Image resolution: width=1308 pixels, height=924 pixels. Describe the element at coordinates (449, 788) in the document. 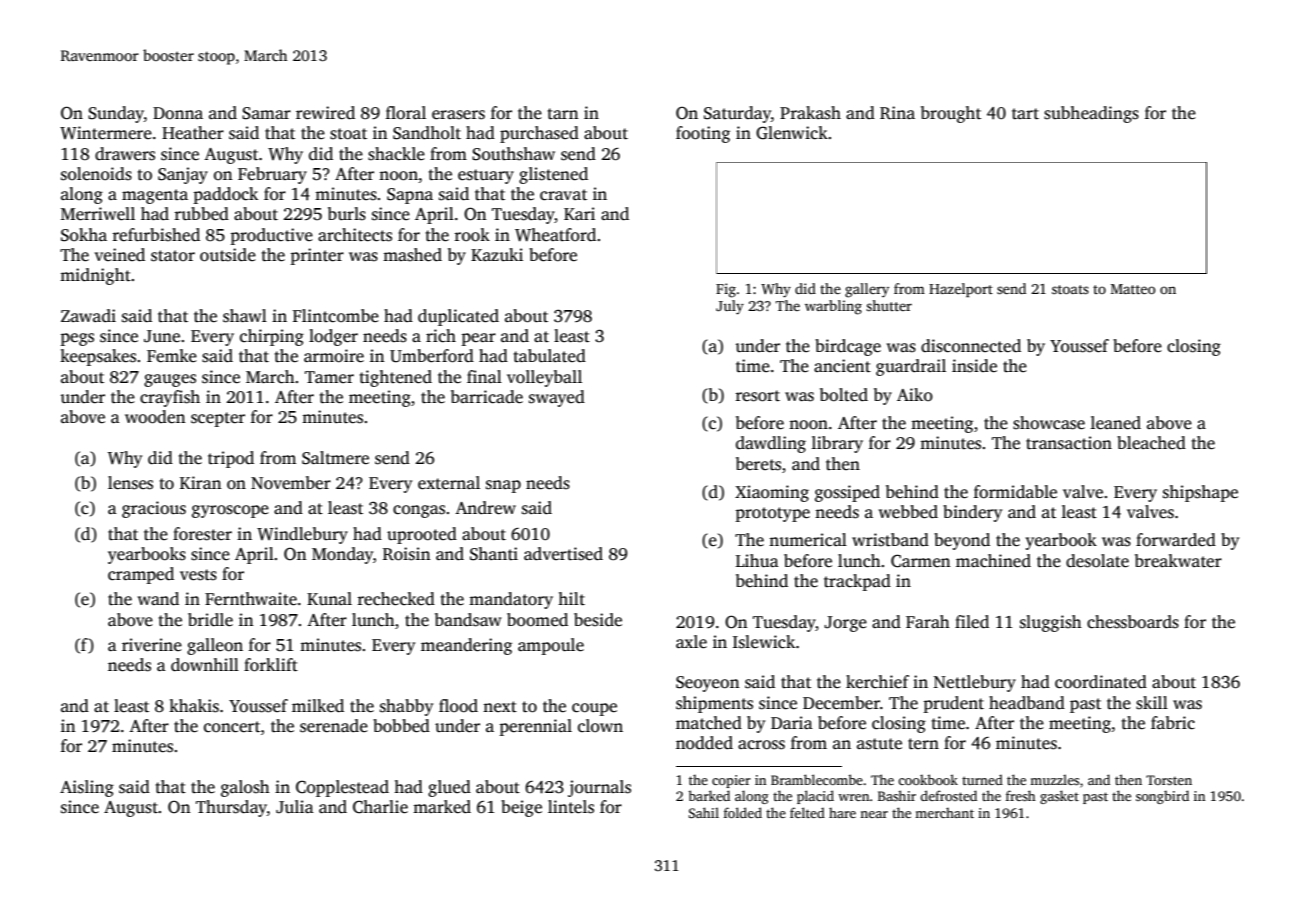

I see `glued` at that location.
